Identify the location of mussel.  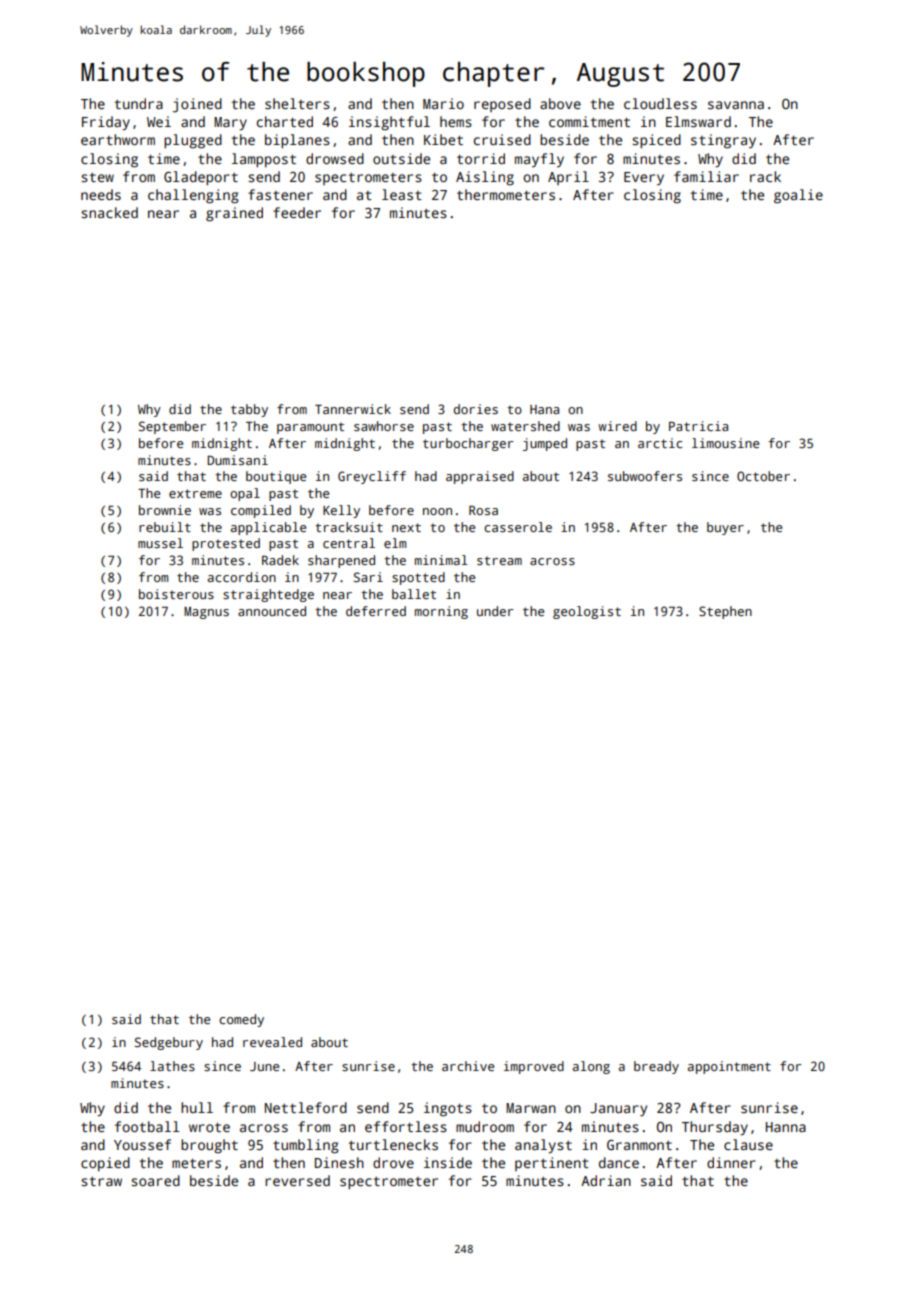
(160, 543).
